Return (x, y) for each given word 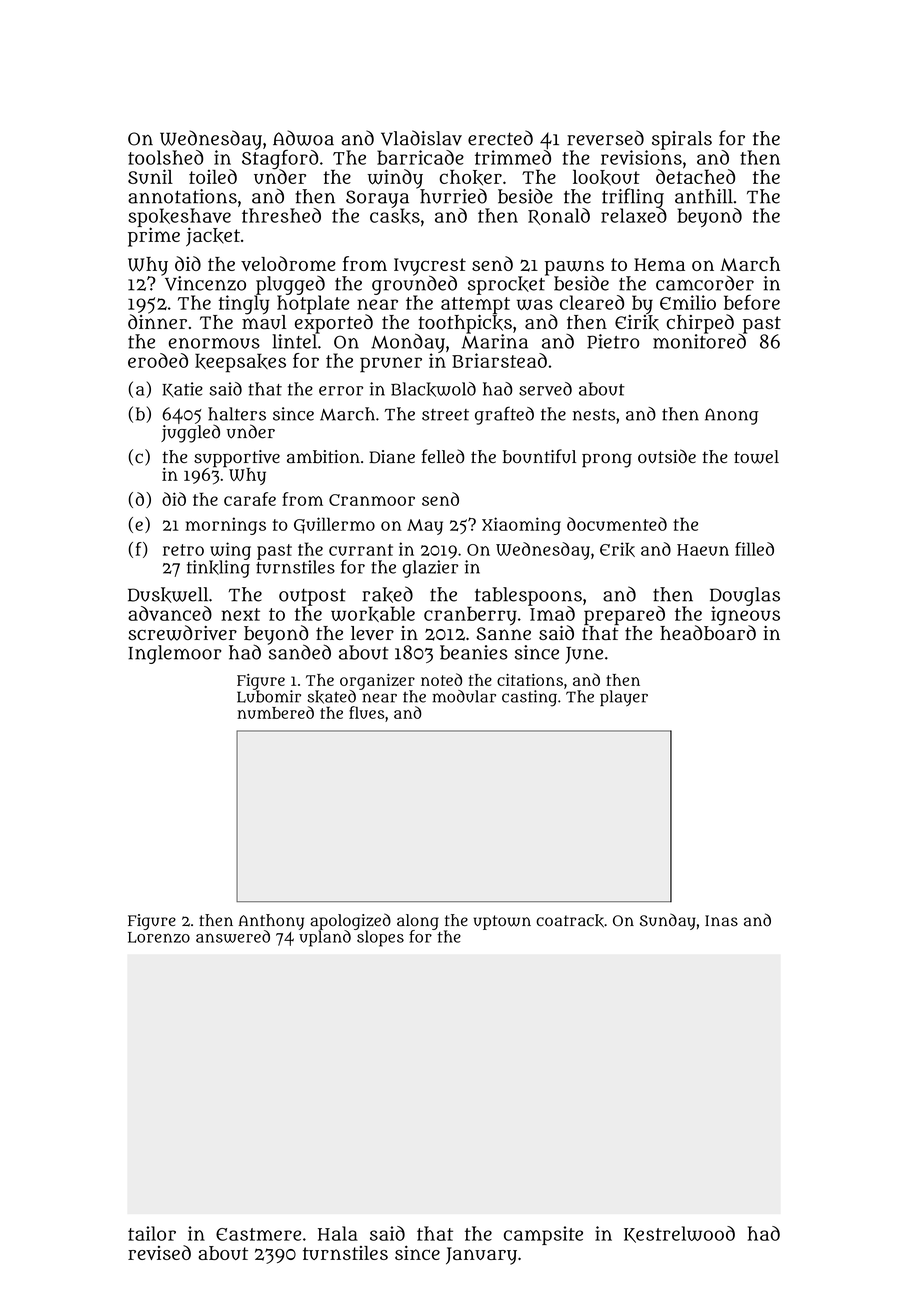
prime (154, 237)
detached (695, 176)
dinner (157, 321)
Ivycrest (430, 267)
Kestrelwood (679, 1234)
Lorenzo (159, 937)
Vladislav (421, 138)
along (418, 922)
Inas (721, 921)
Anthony (271, 922)
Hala (338, 1233)
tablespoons (528, 596)
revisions (641, 157)
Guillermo (334, 525)
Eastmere (258, 1234)
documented (617, 524)
